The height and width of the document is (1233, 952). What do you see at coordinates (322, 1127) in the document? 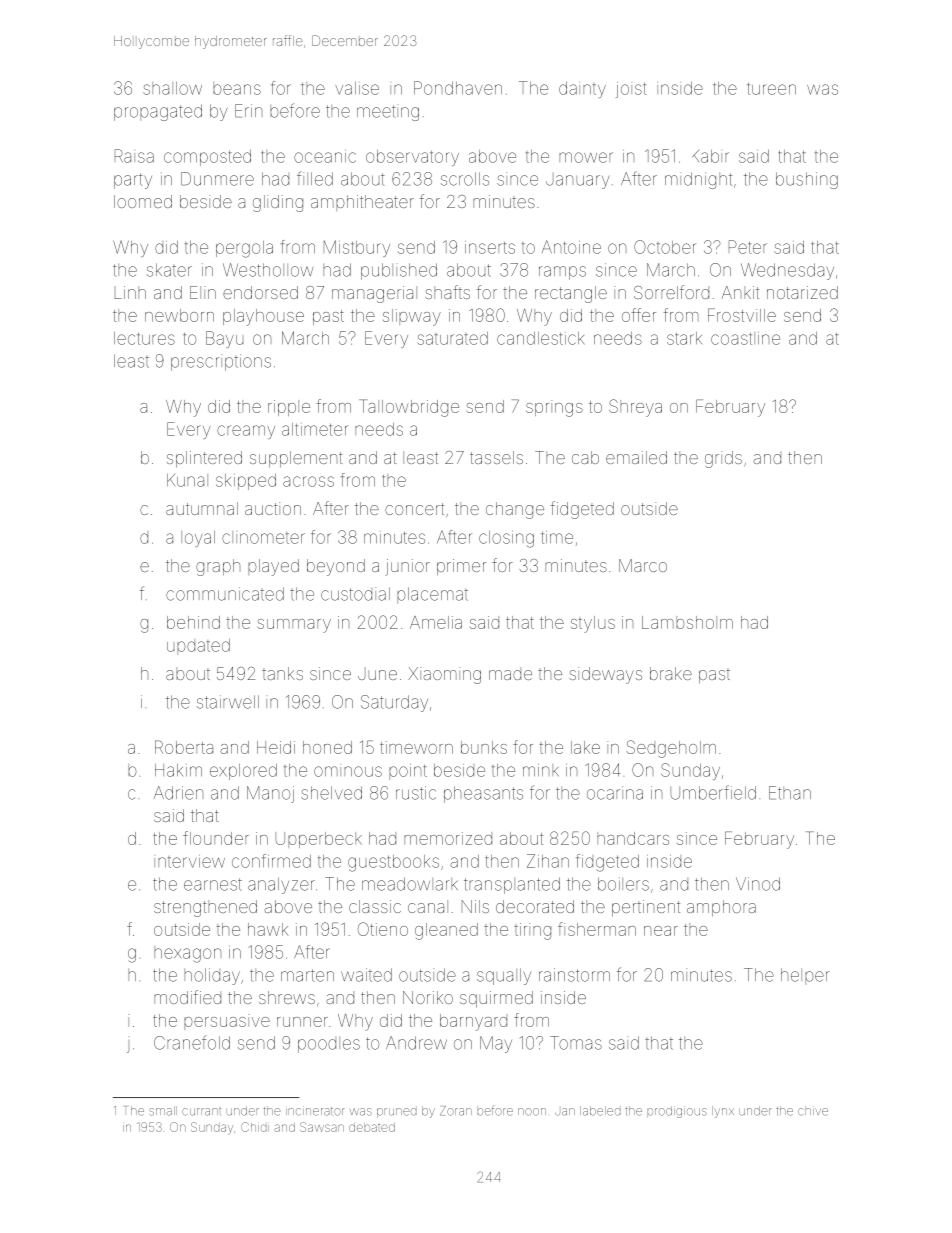
I see `Sawsan` at bounding box center [322, 1127].
